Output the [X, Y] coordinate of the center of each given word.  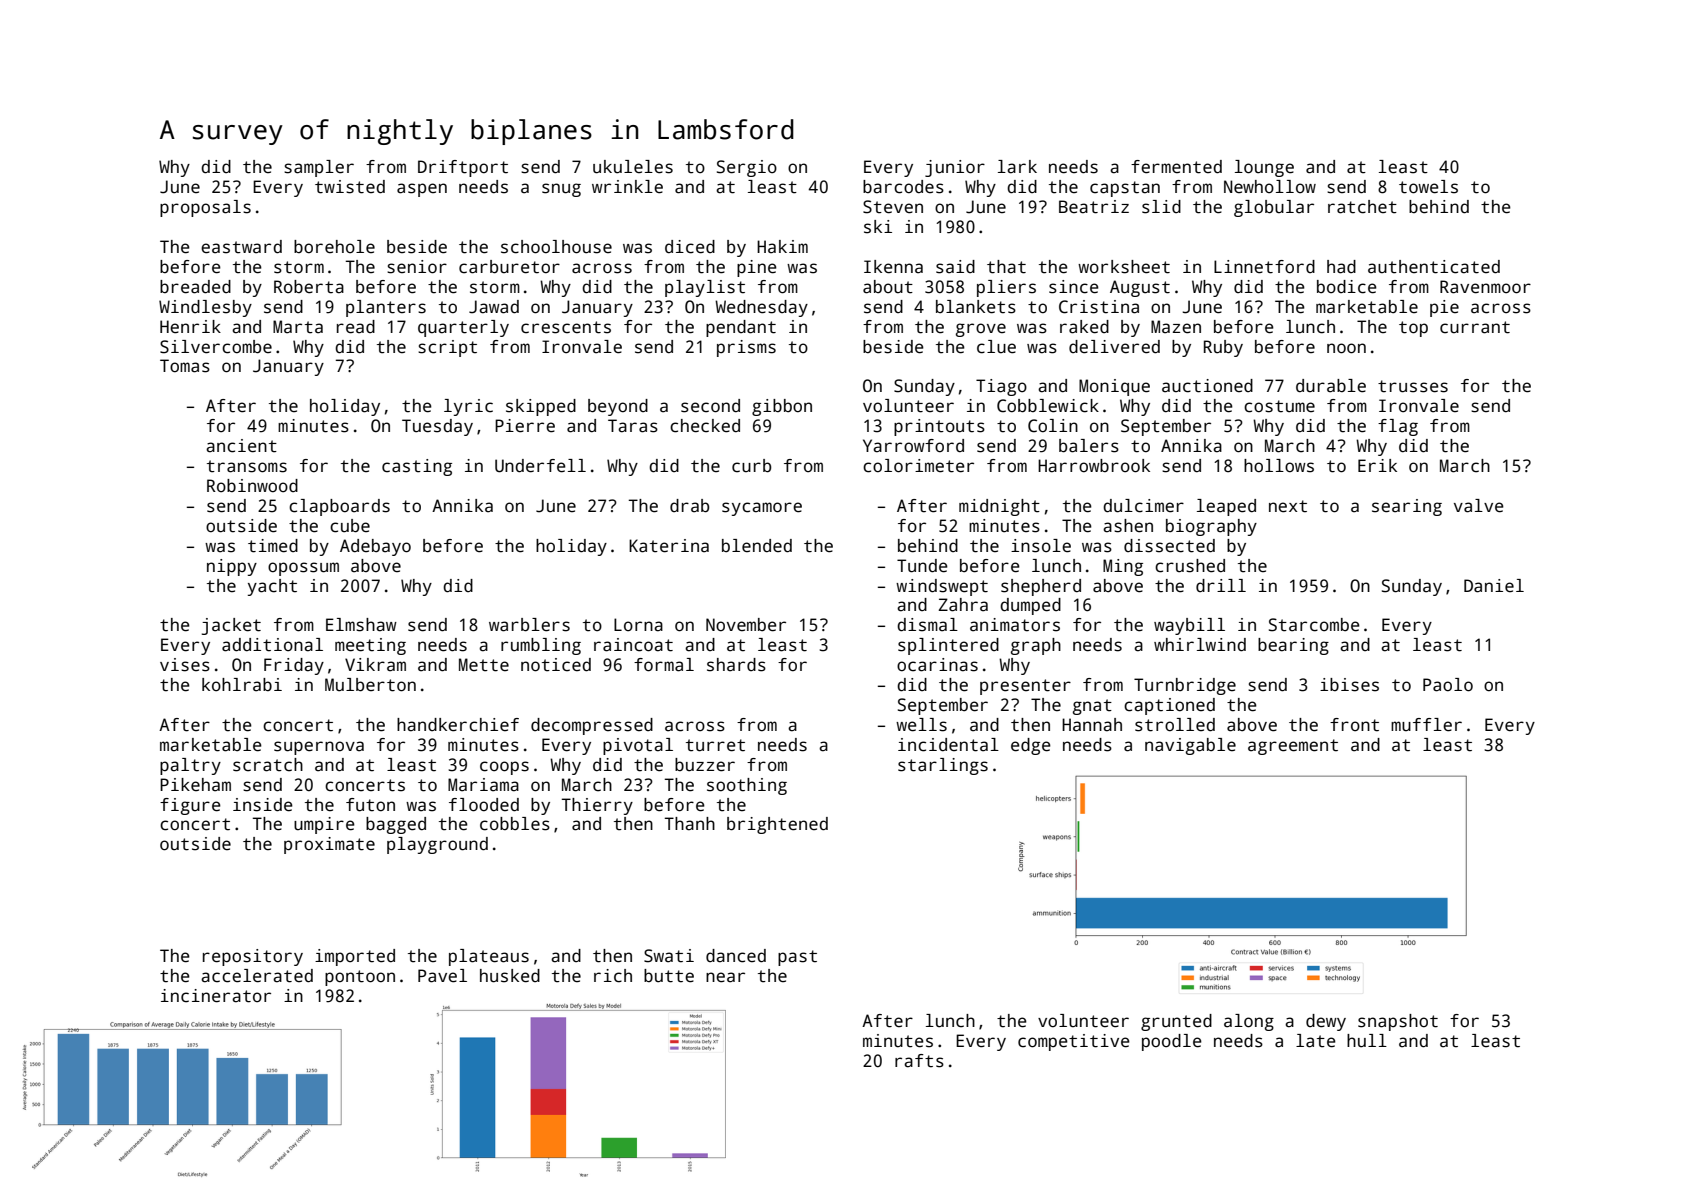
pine [757, 268]
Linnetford [1264, 267]
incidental [948, 745]
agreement [1293, 747]
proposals [205, 208]
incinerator [216, 996]
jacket [231, 626]
